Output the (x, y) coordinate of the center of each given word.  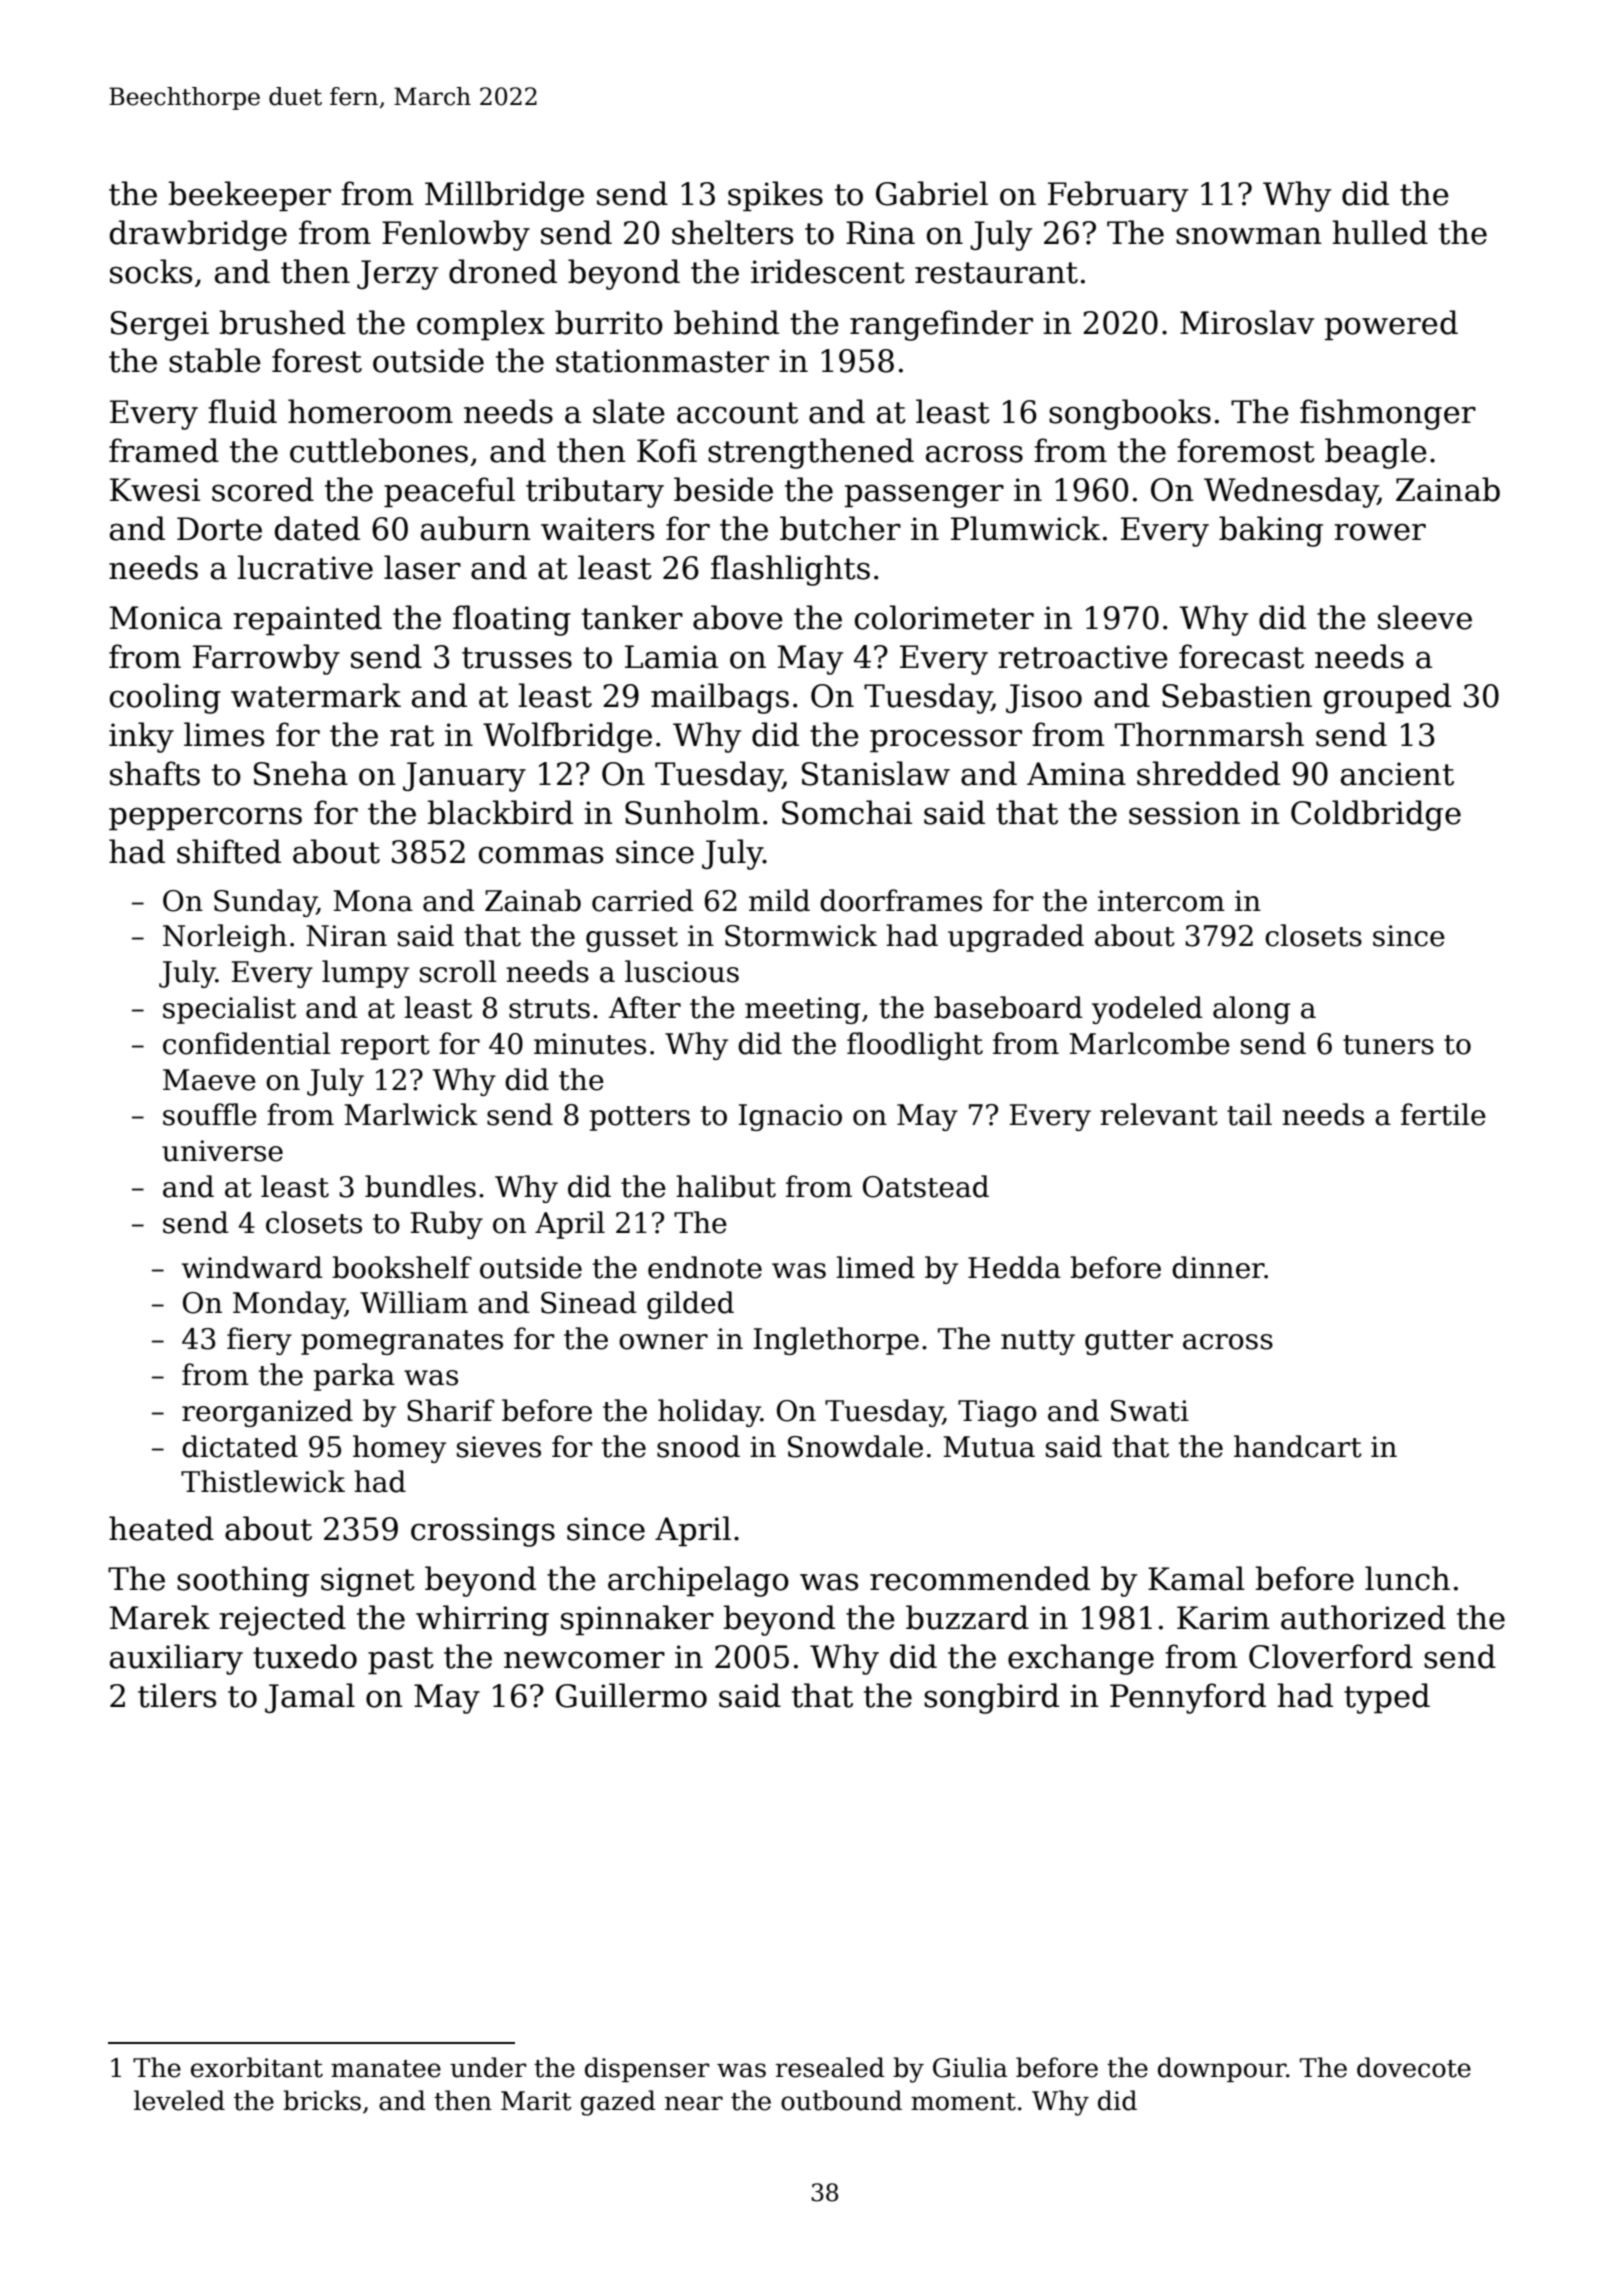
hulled (1380, 232)
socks (151, 271)
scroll (458, 971)
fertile (1443, 1114)
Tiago (997, 1413)
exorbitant (257, 2067)
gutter (1129, 1342)
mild (779, 900)
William (414, 1302)
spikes (775, 196)
